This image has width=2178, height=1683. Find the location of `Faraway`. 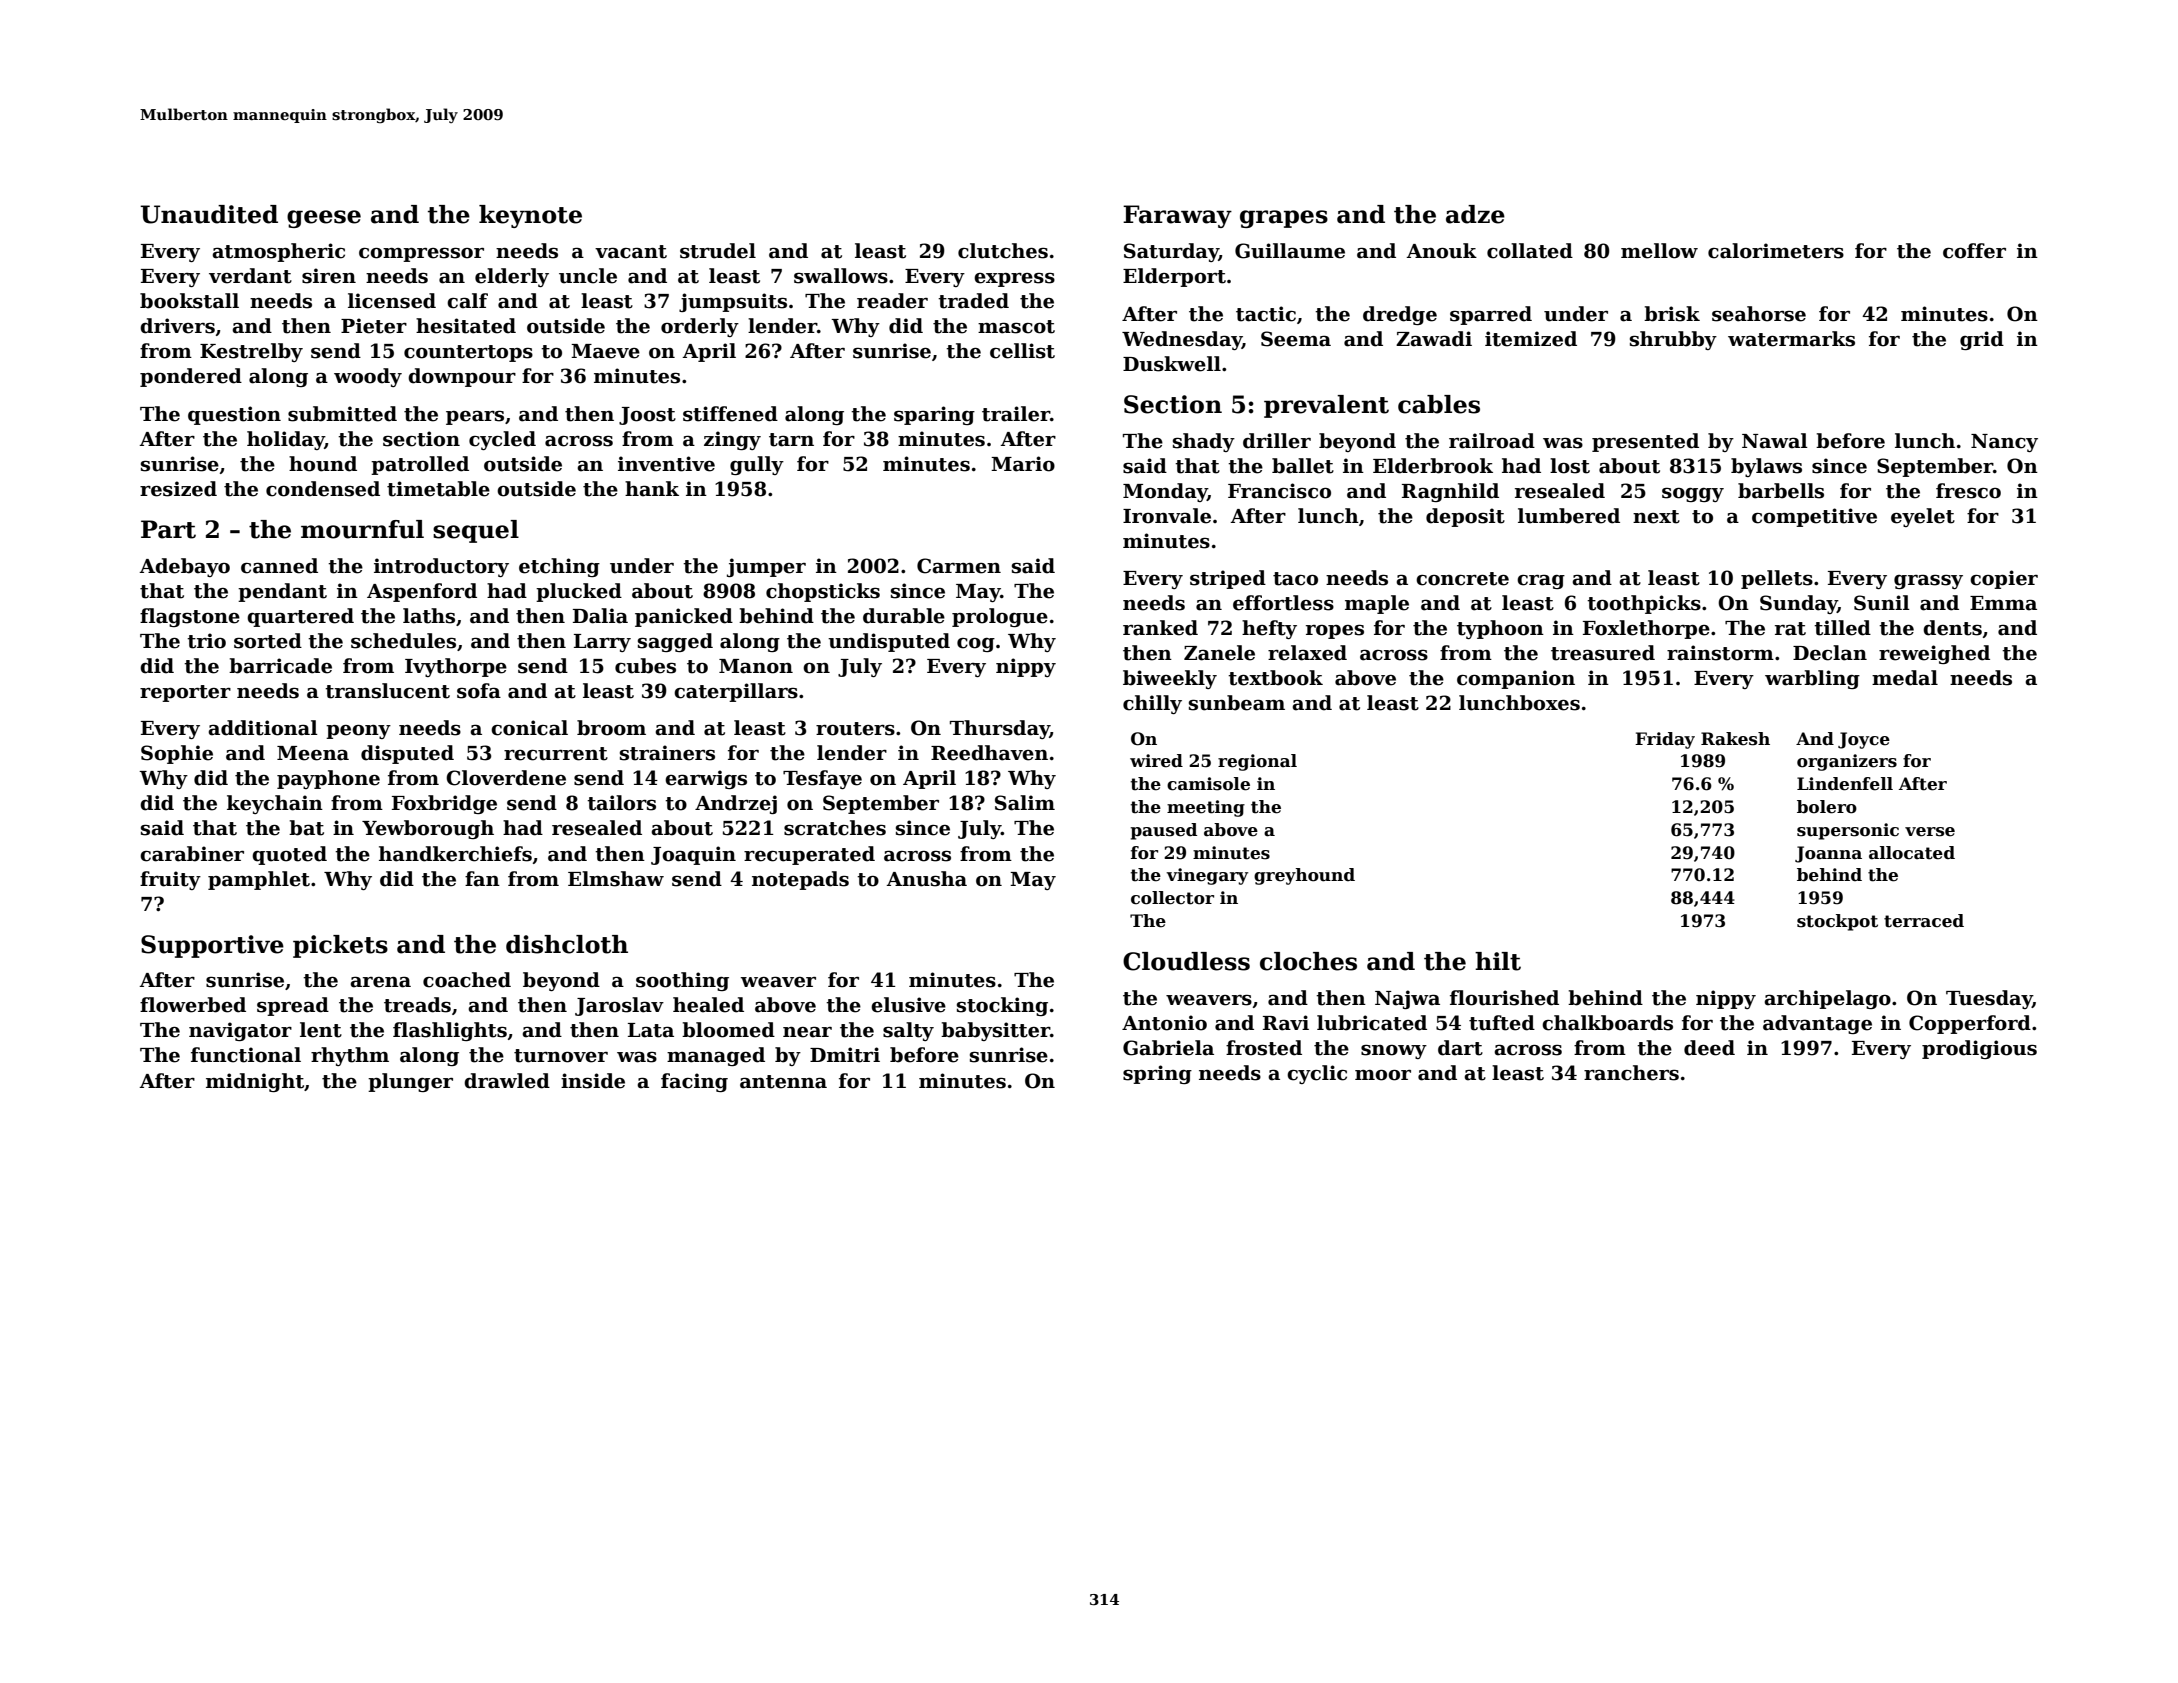

Faraway is located at coordinates (1177, 216).
